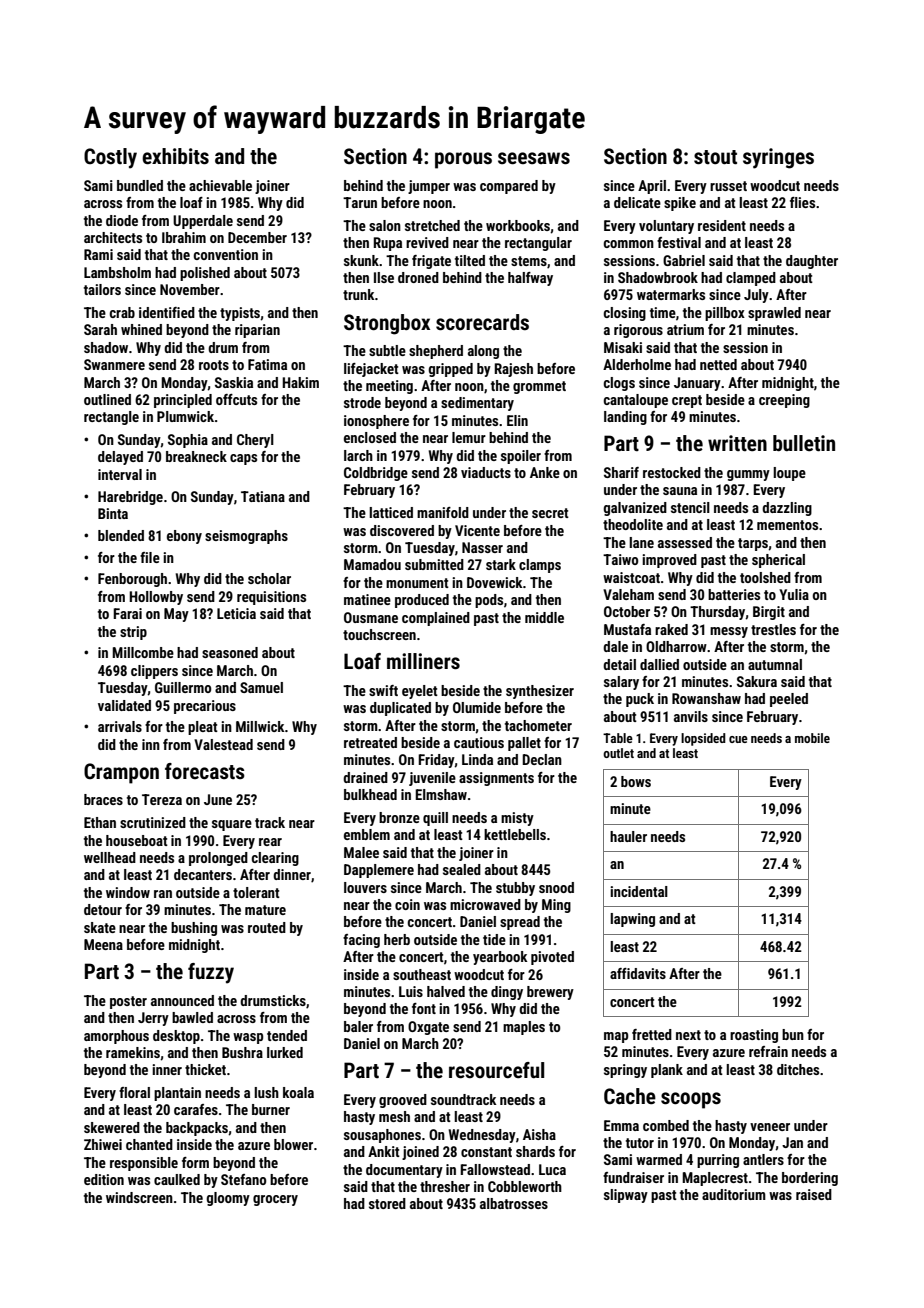  I want to click on sealed, so click(462, 869).
